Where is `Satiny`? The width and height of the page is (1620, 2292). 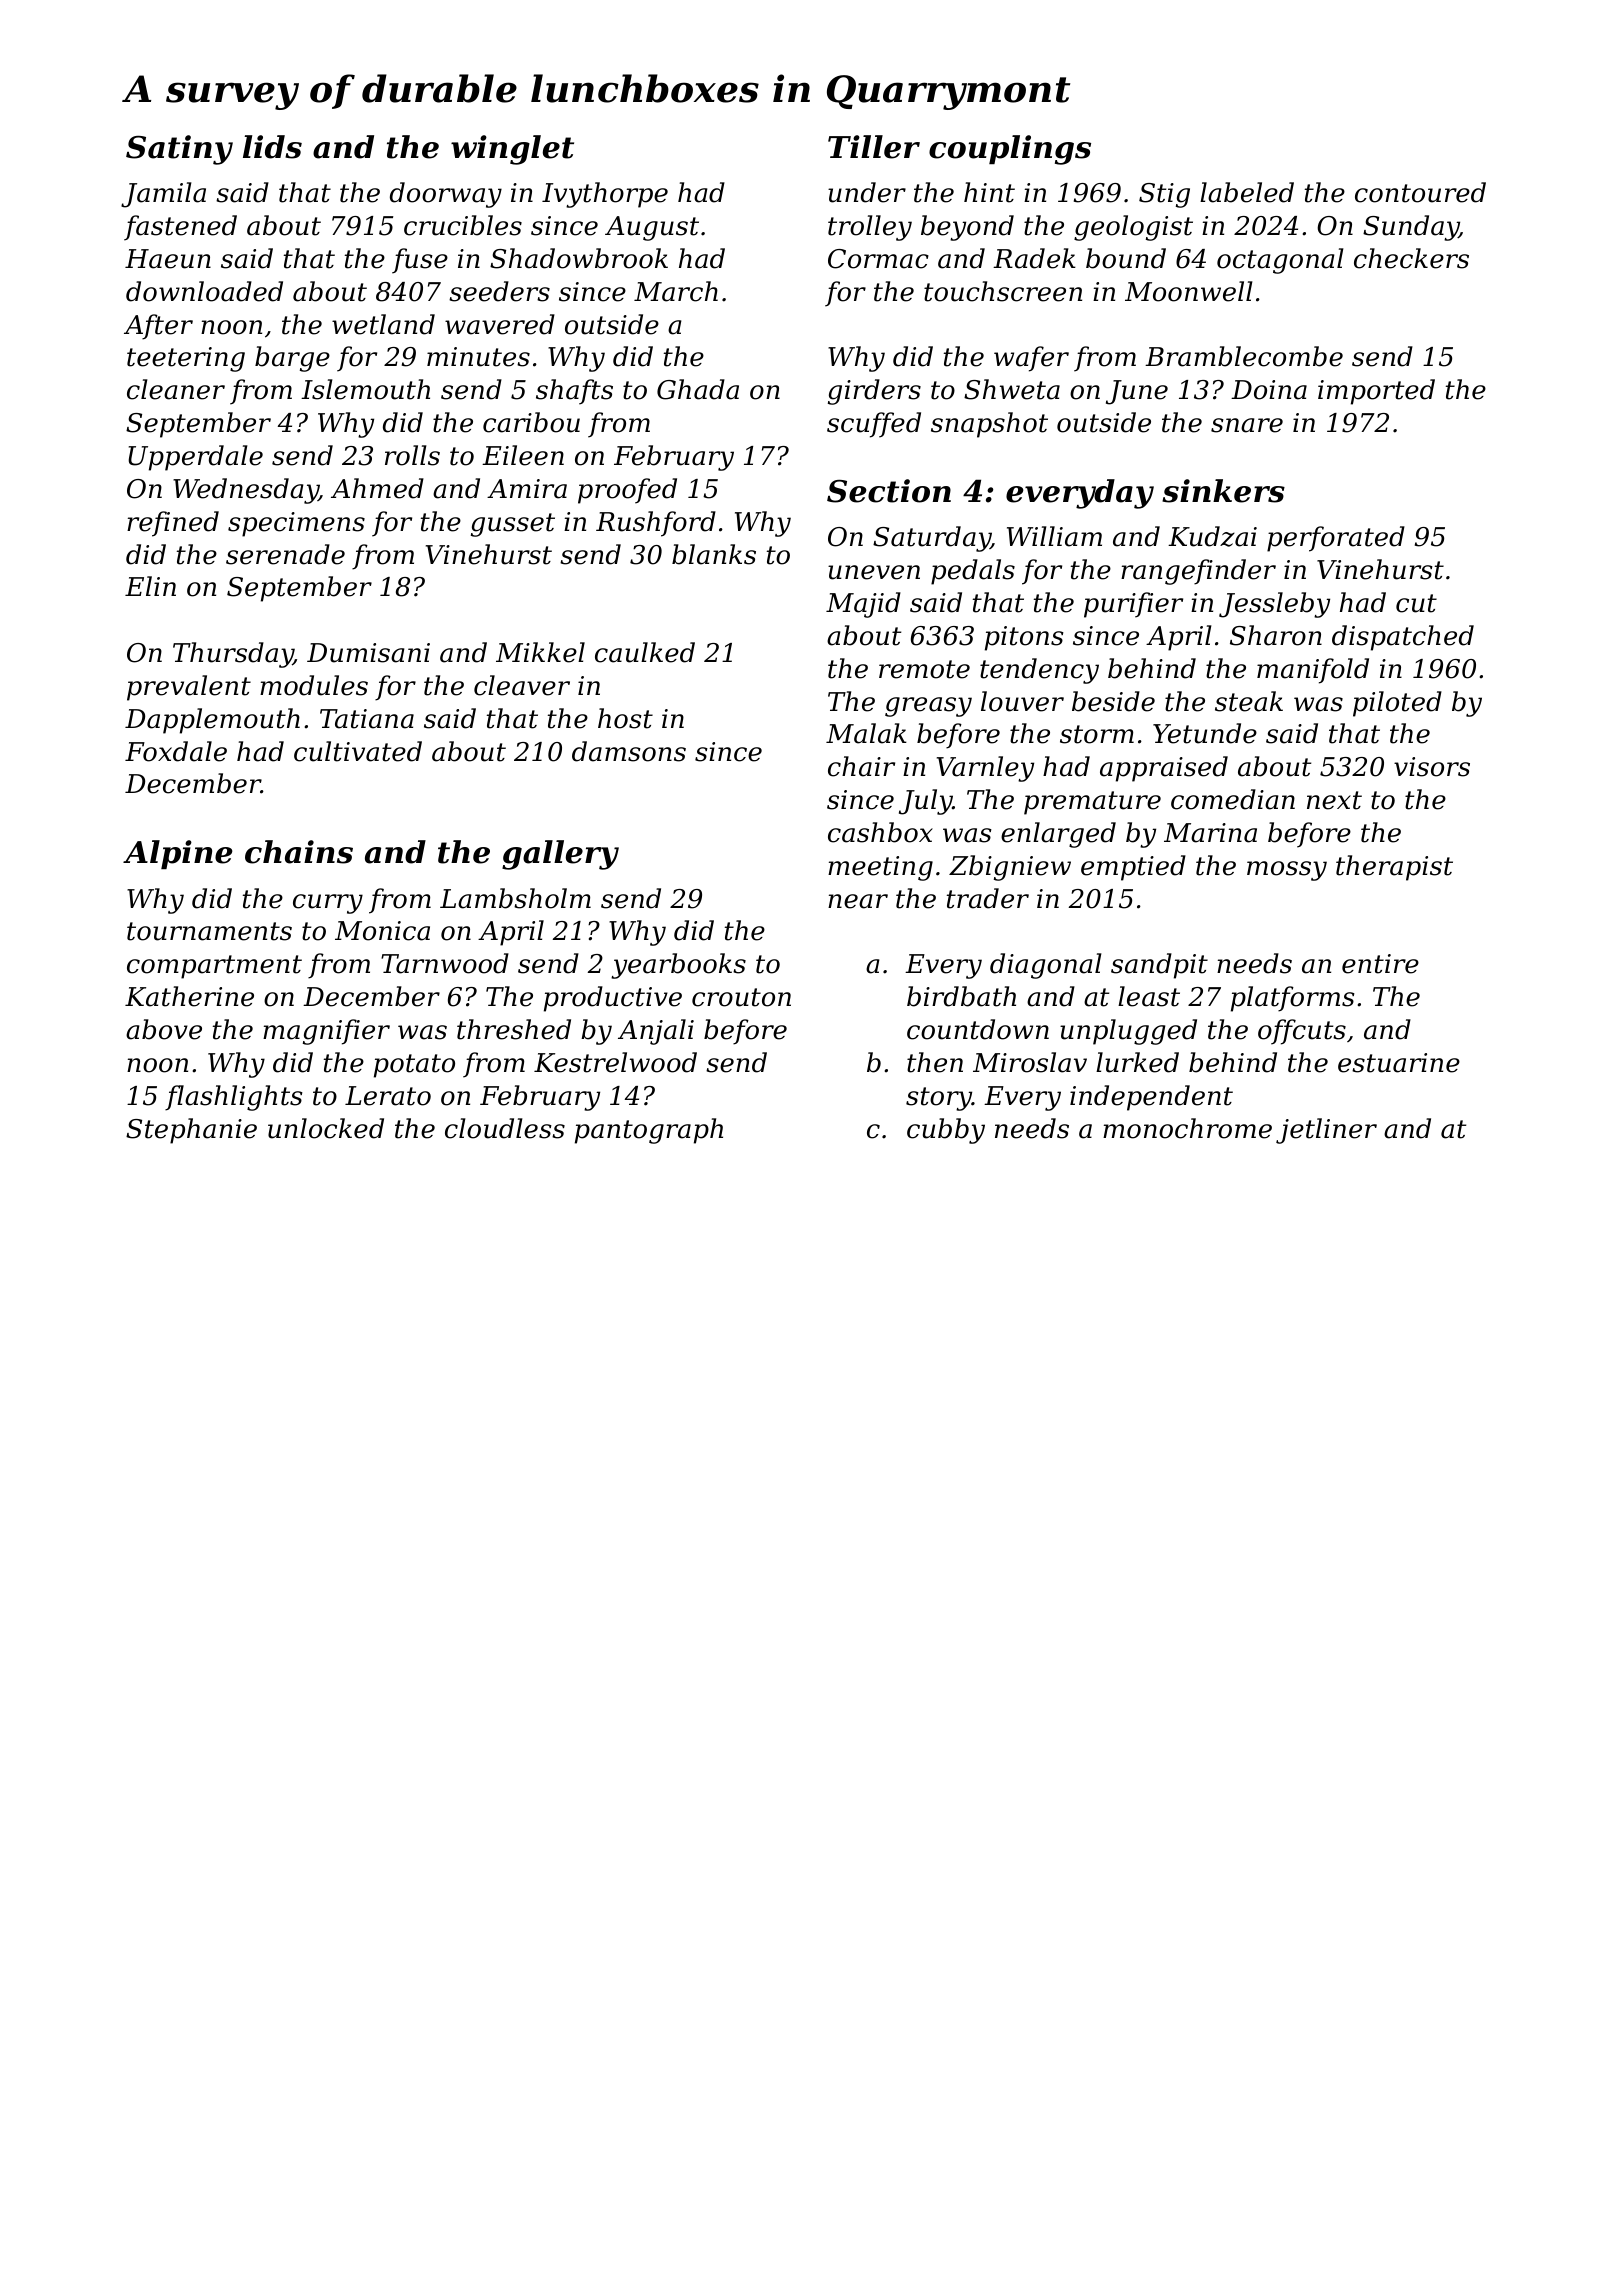
Satiny is located at coordinates (179, 150).
